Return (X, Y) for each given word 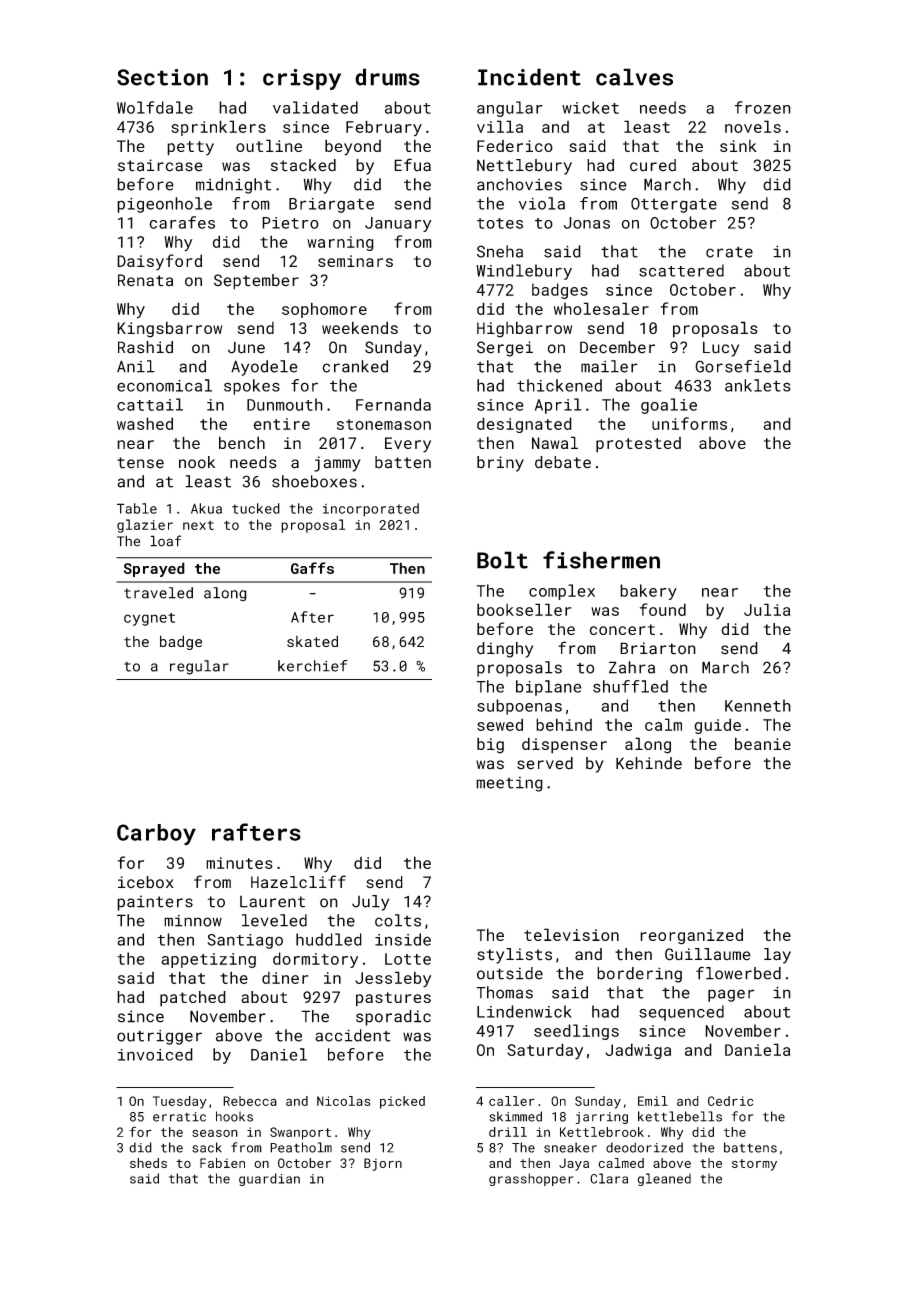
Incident (529, 77)
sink (738, 146)
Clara (609, 1178)
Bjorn (383, 1164)
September (256, 282)
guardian (269, 1179)
